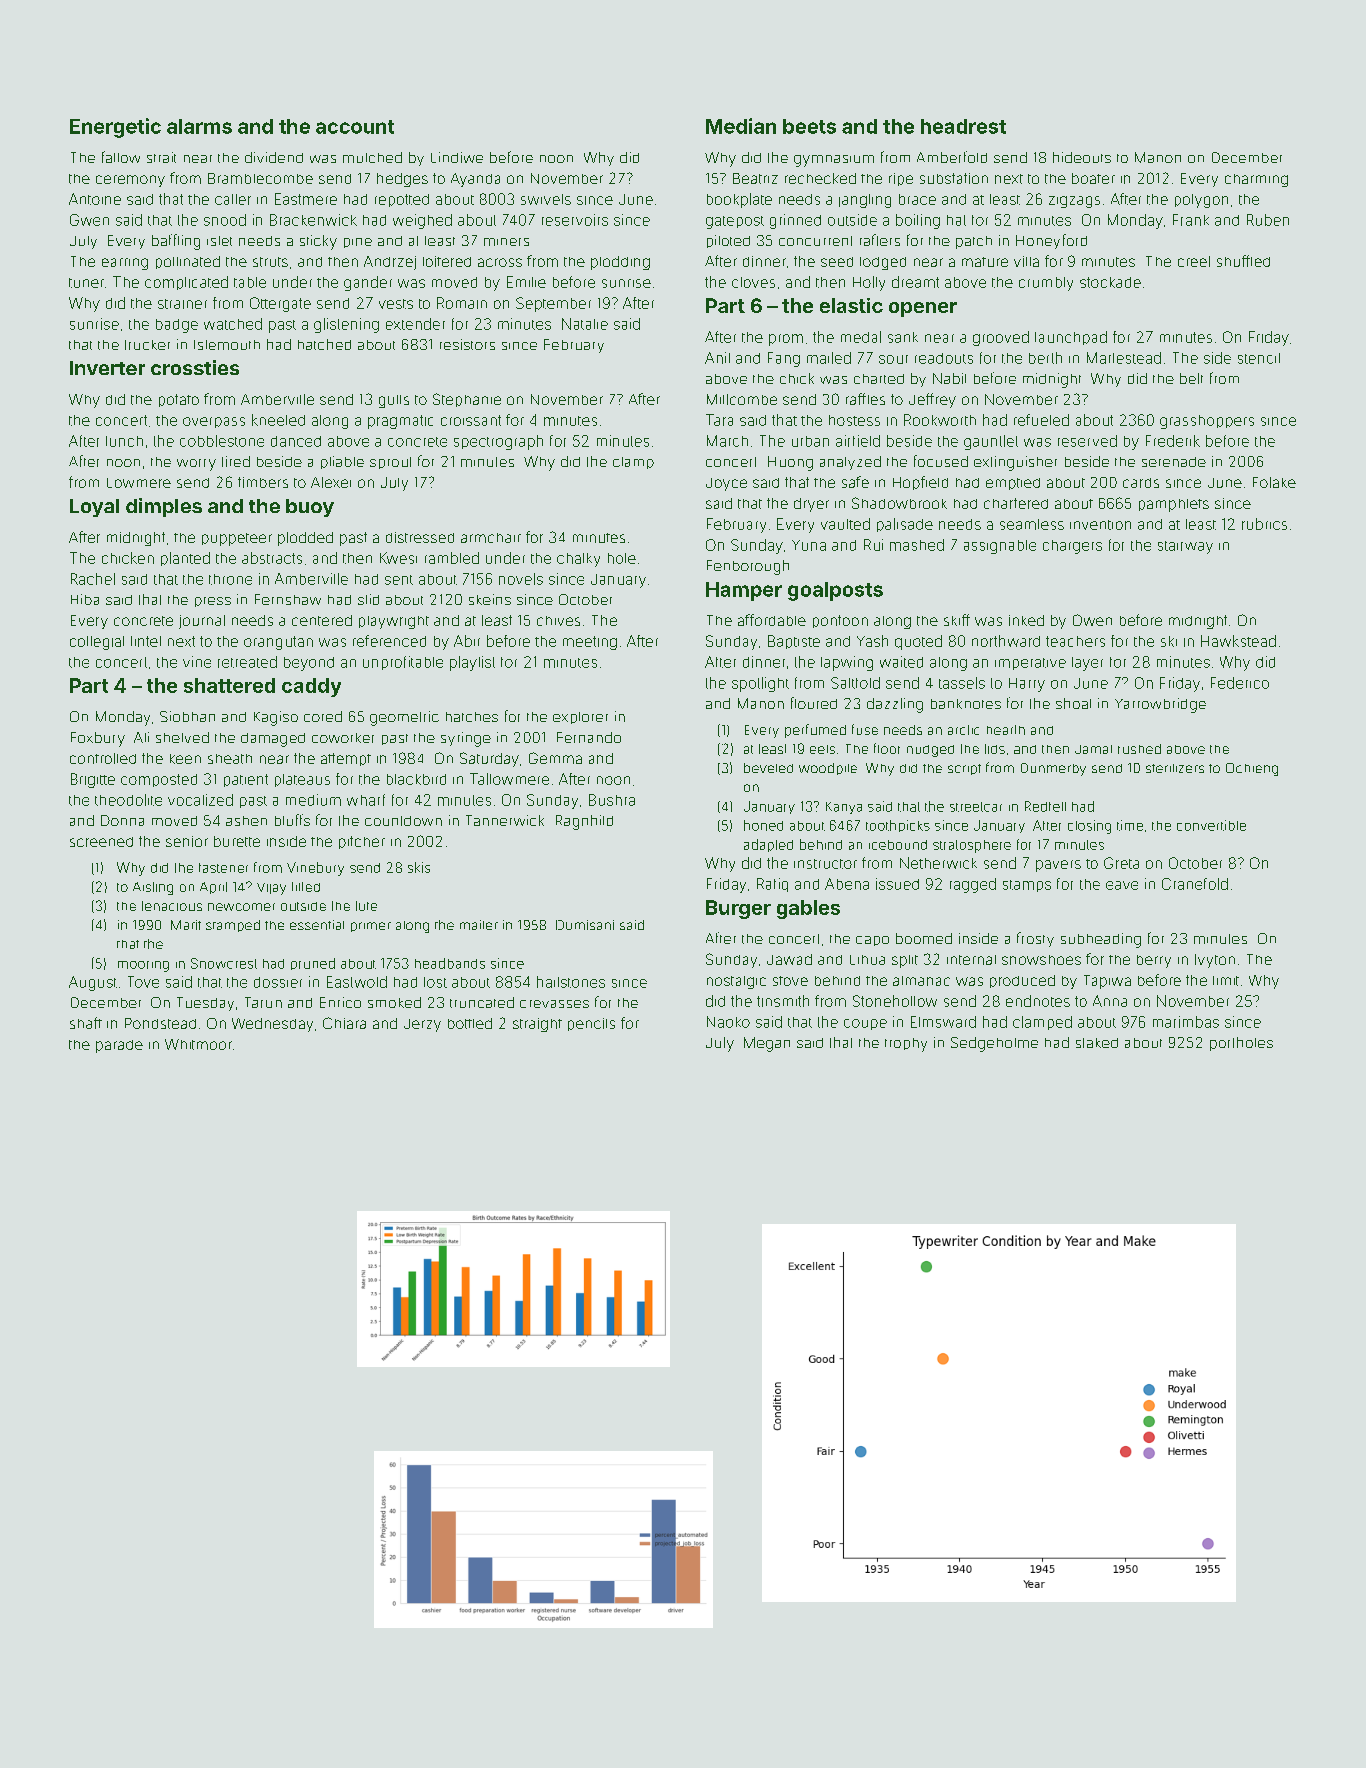  I want to click on cored, so click(323, 716).
